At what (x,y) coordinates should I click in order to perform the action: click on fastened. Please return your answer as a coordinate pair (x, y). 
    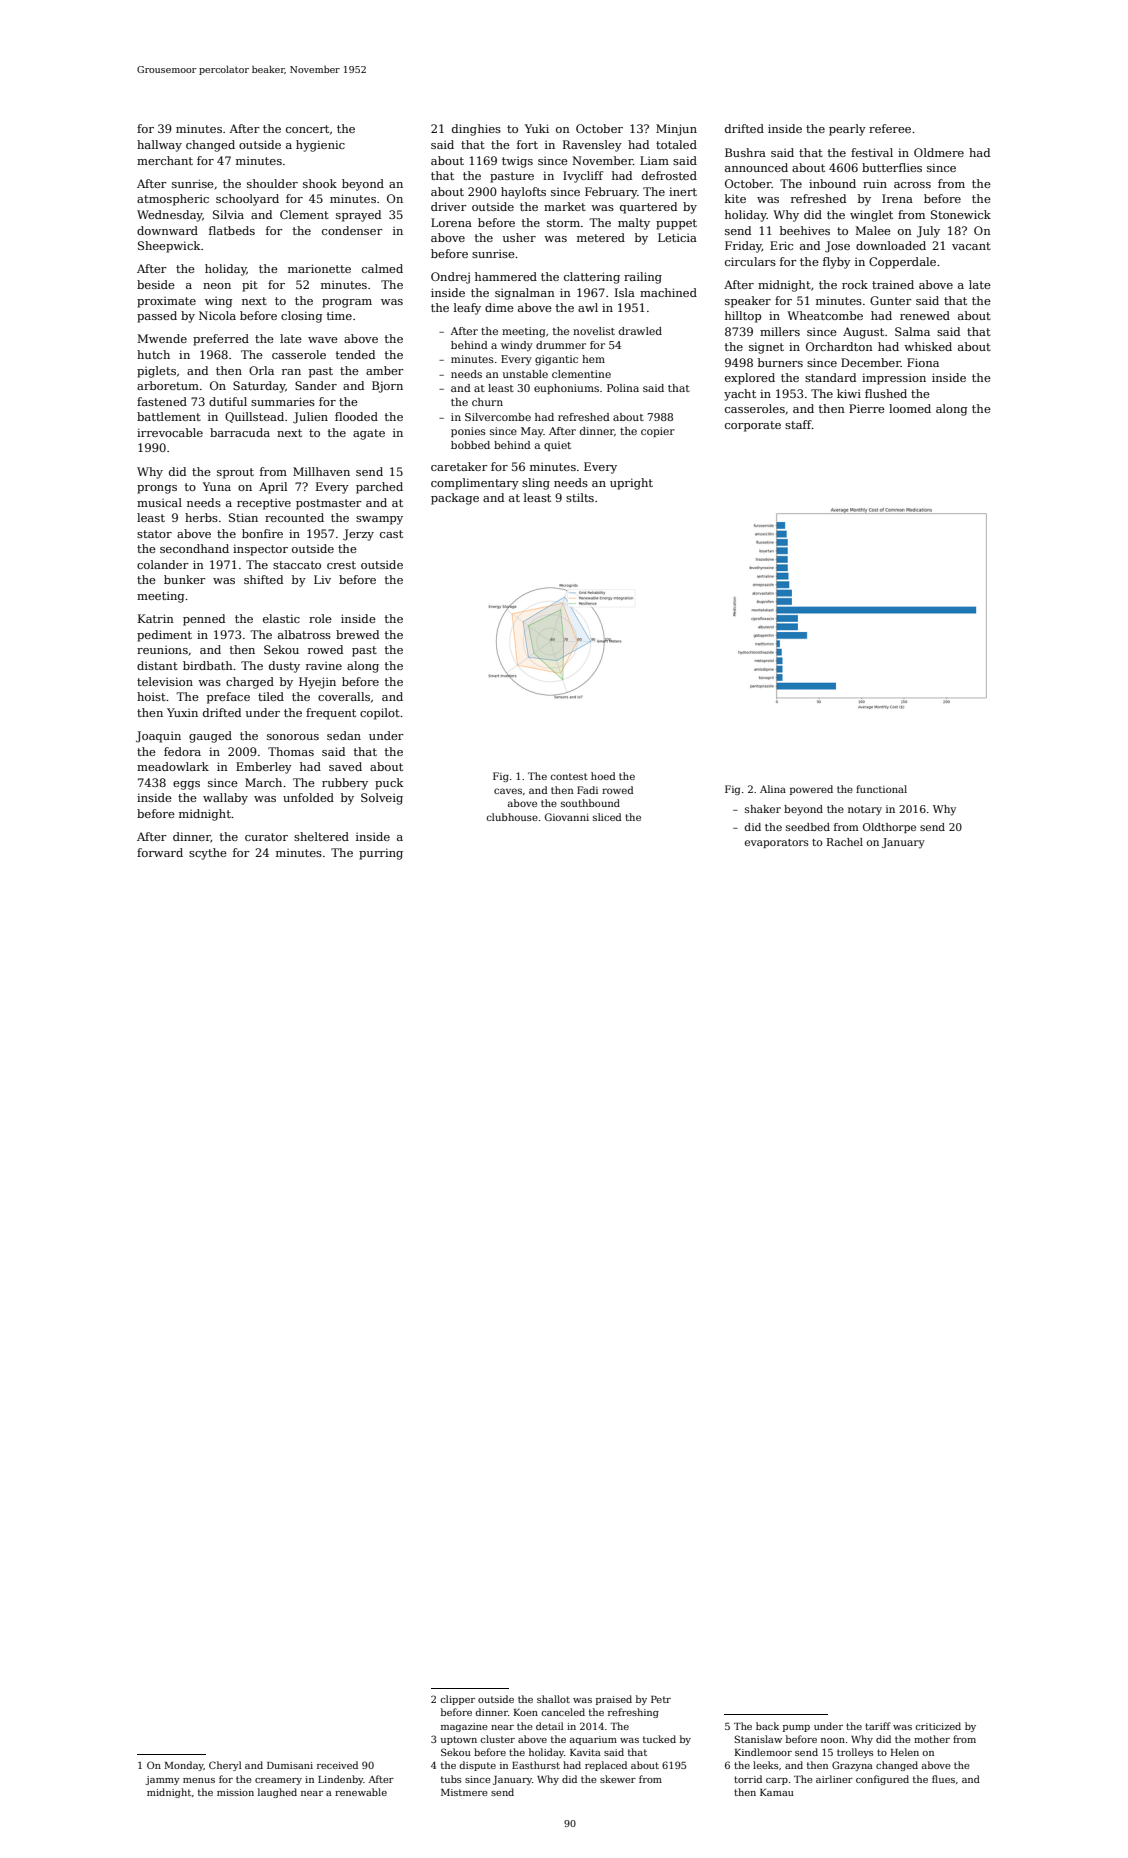
    Looking at the image, I should click on (162, 401).
